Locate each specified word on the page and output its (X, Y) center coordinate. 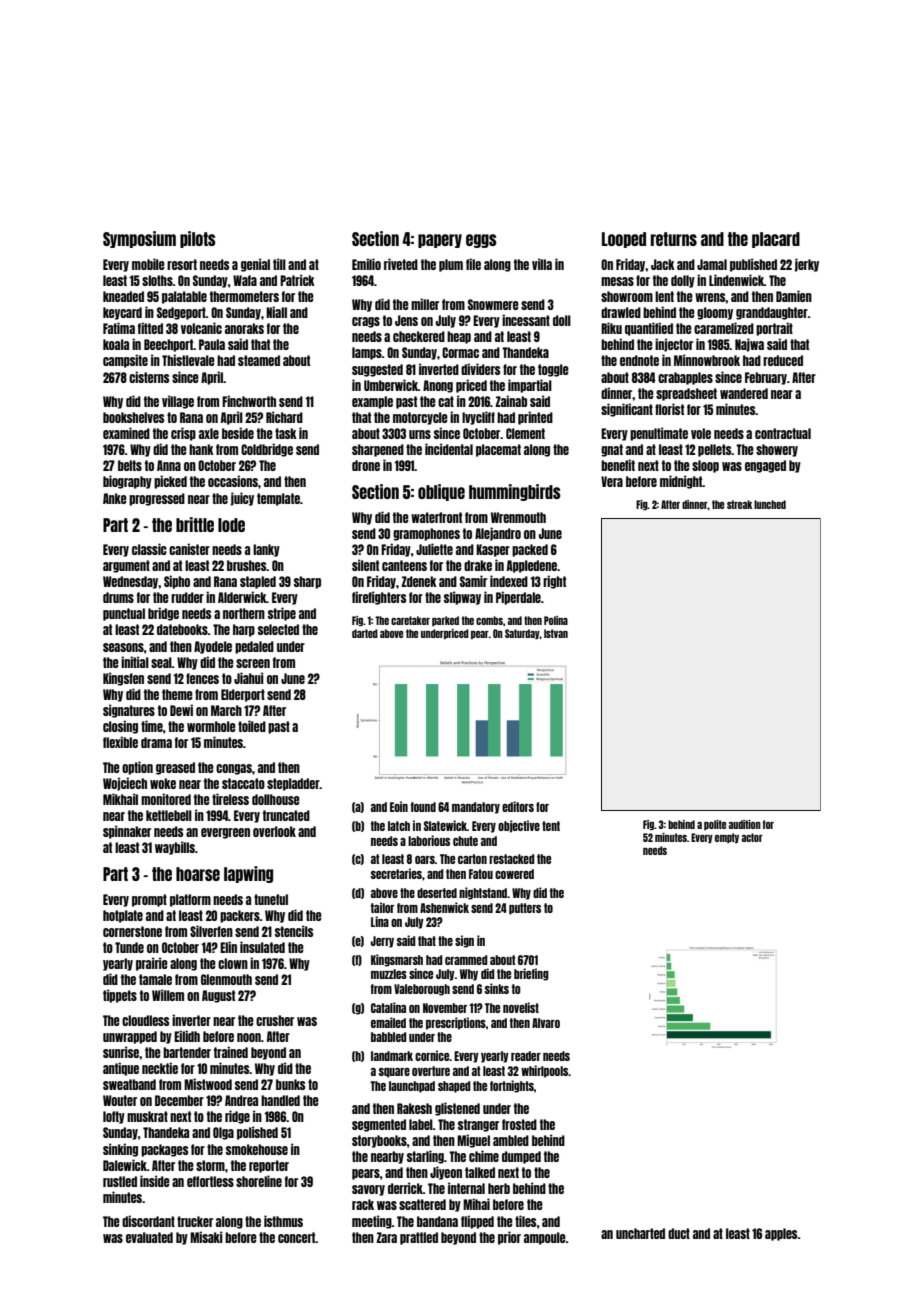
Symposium (139, 239)
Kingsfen (123, 679)
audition (745, 824)
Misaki (206, 1237)
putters (525, 909)
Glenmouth (226, 979)
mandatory (476, 808)
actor (752, 837)
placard (776, 240)
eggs (481, 241)
